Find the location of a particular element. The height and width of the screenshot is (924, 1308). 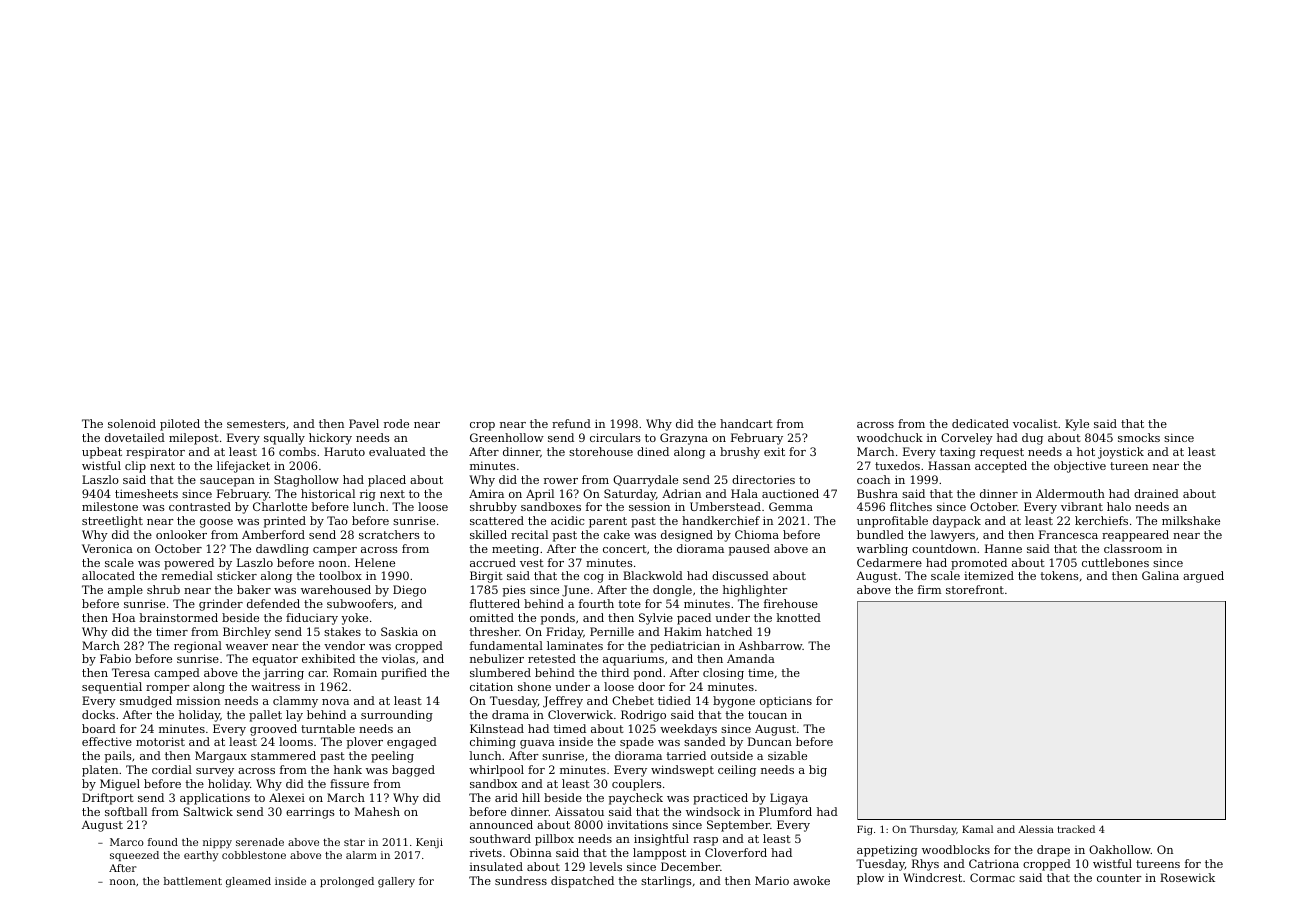

Diego is located at coordinates (409, 591).
